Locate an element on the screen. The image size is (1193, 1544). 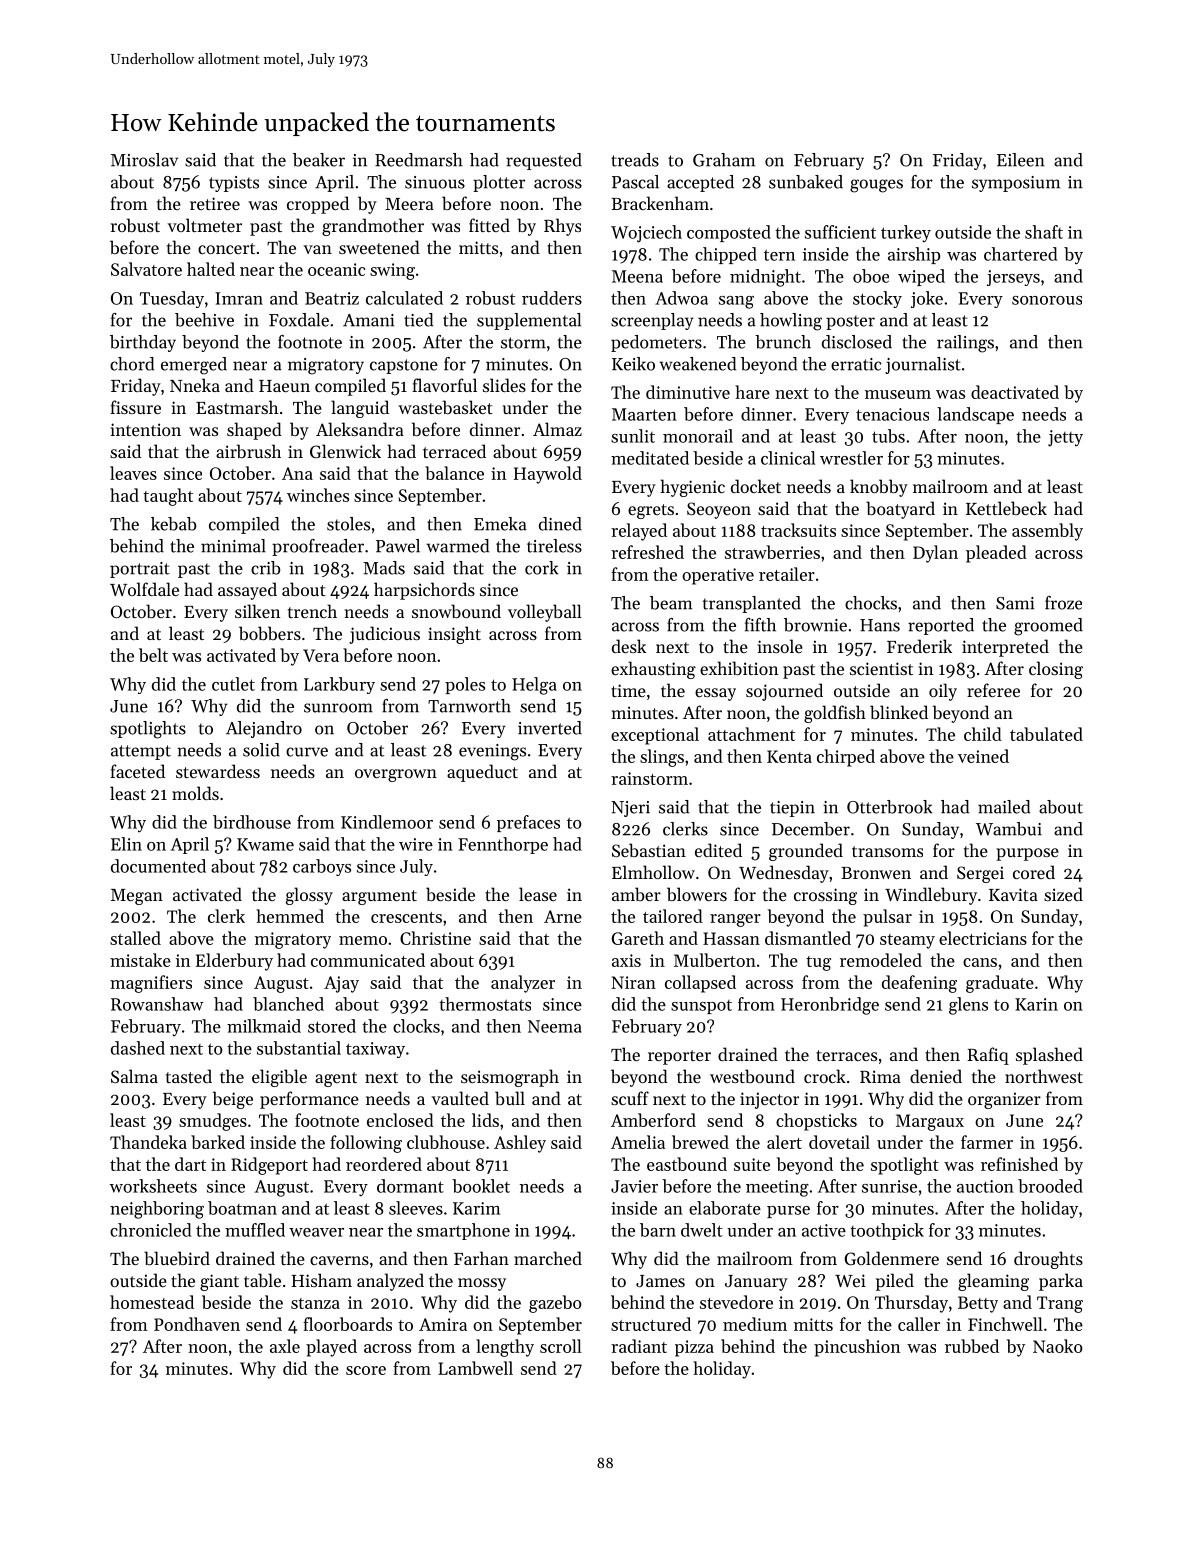
barked is located at coordinates (218, 1142).
